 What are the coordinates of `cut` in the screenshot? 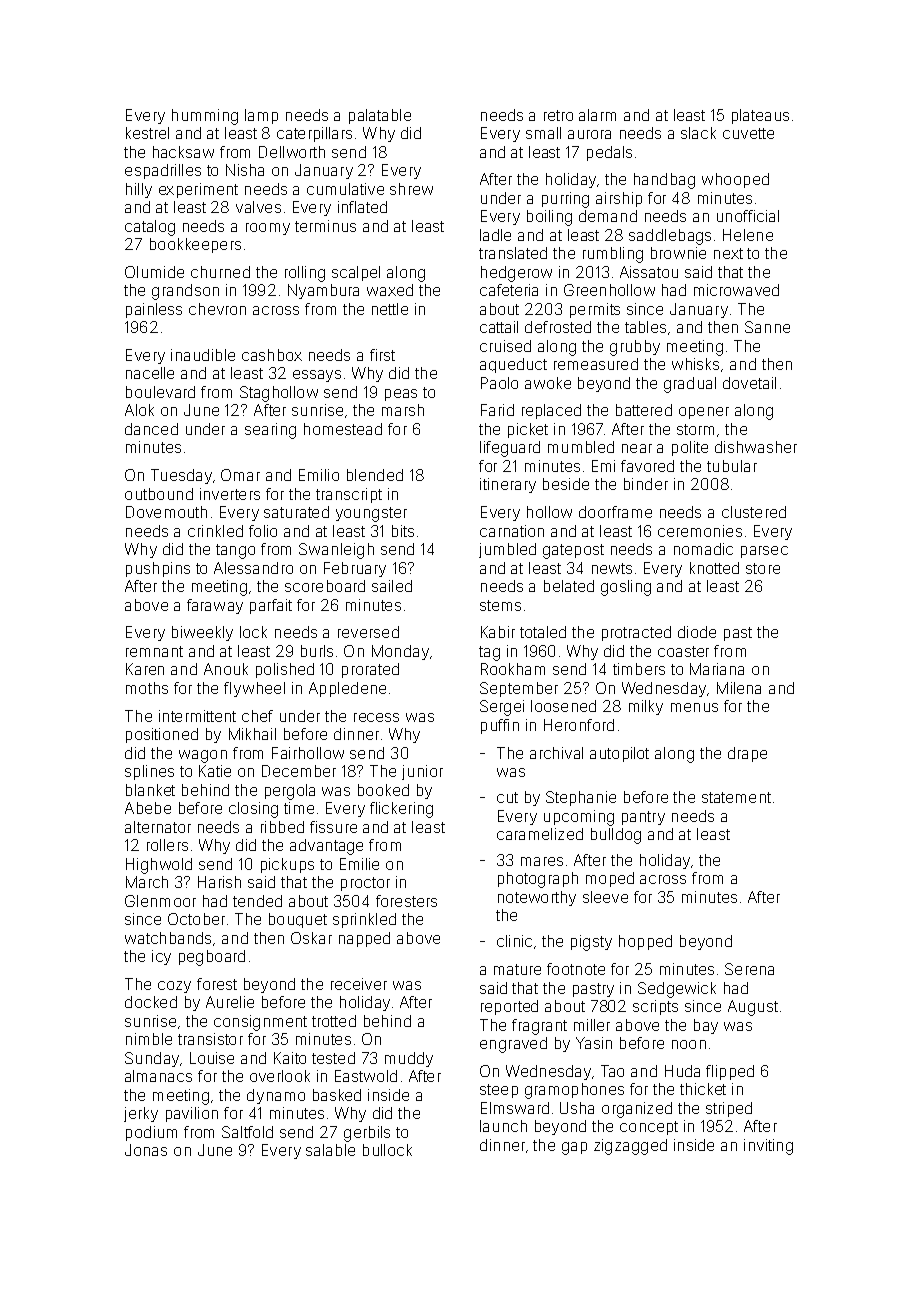 It's located at (507, 797).
